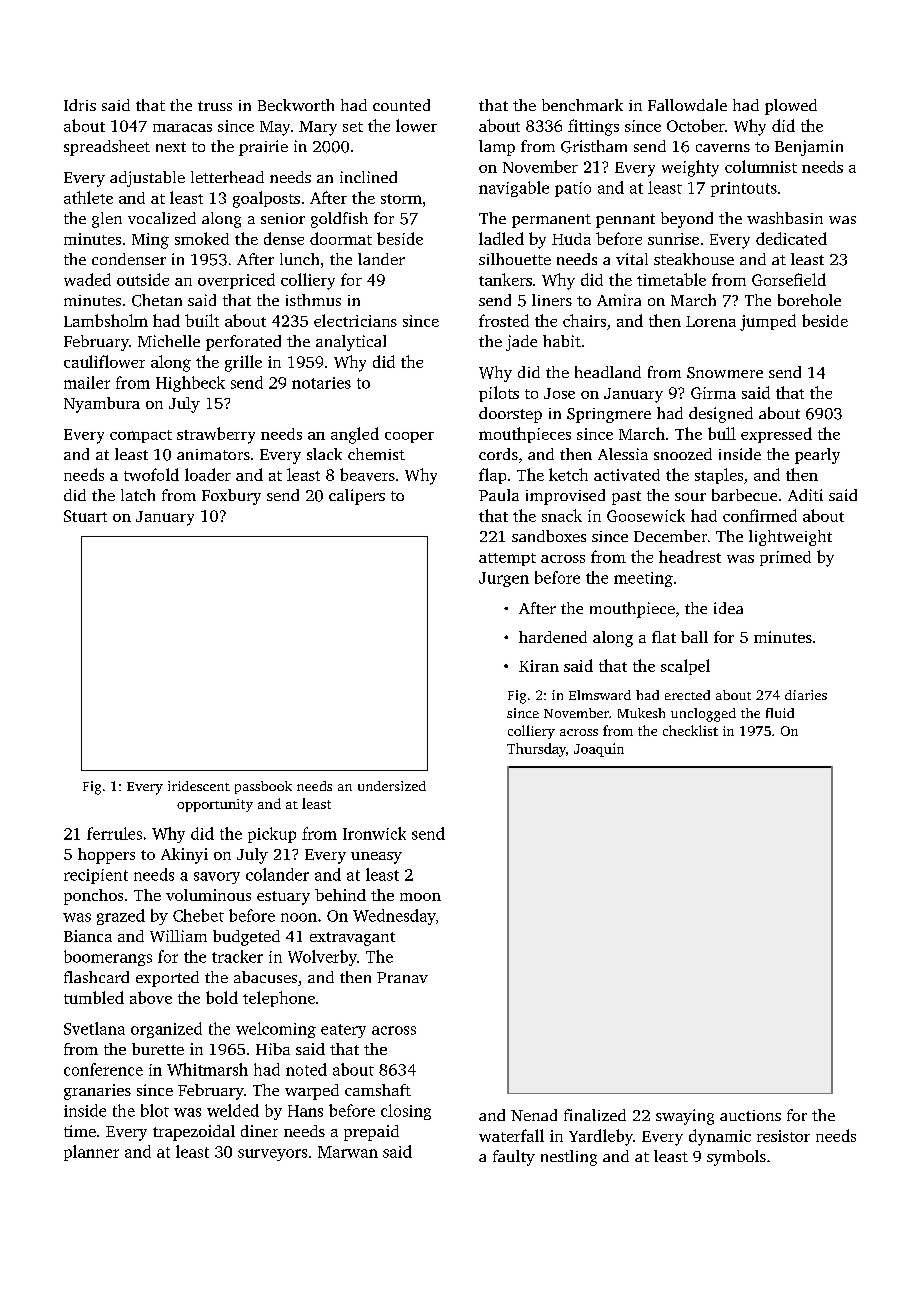 This screenshot has height=1314, width=924. Describe the element at coordinates (263, 787) in the screenshot. I see `passbook` at that location.
